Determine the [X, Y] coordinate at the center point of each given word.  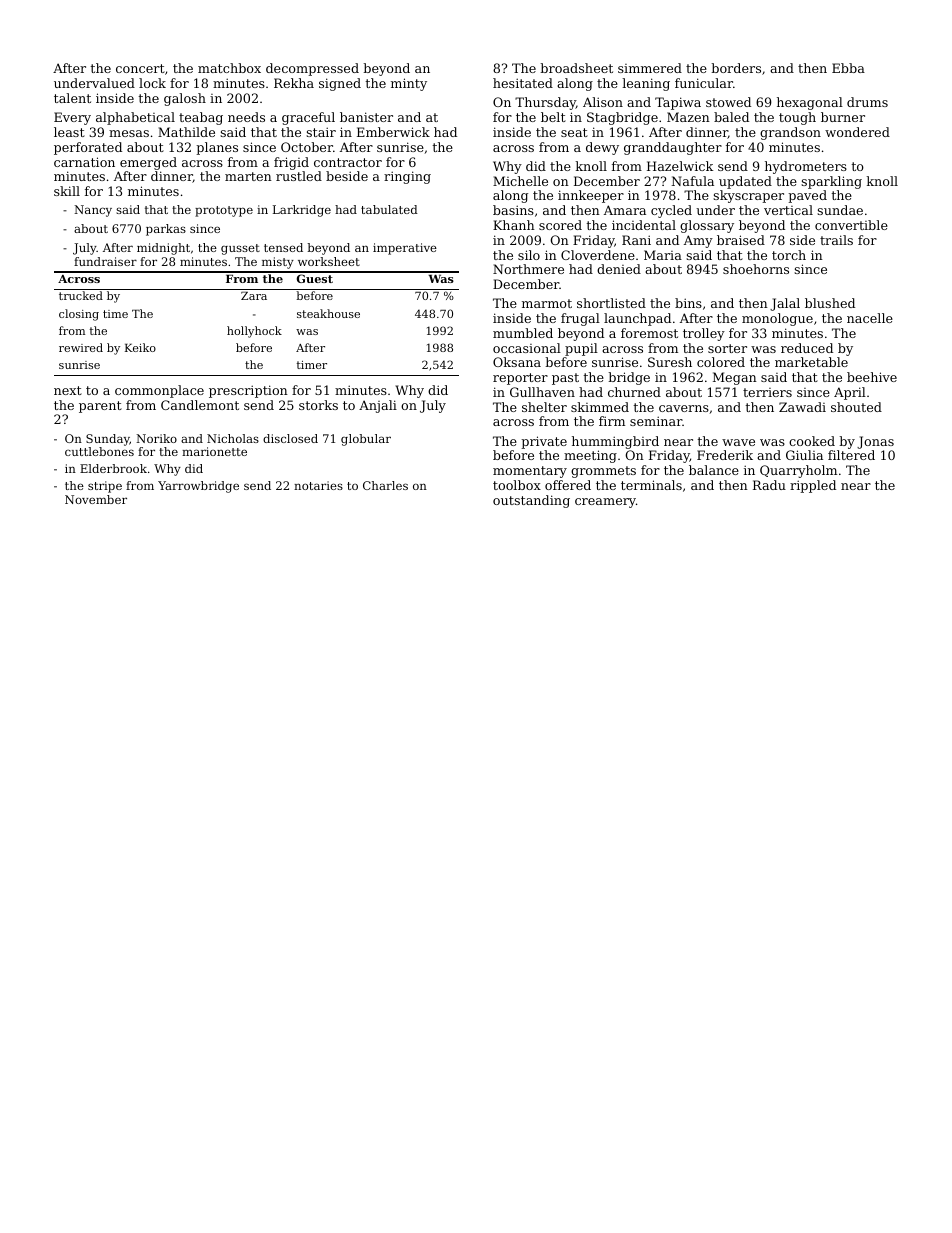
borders [736, 68]
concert [140, 68]
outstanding [531, 501]
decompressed [312, 69]
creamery [605, 503]
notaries [318, 485]
